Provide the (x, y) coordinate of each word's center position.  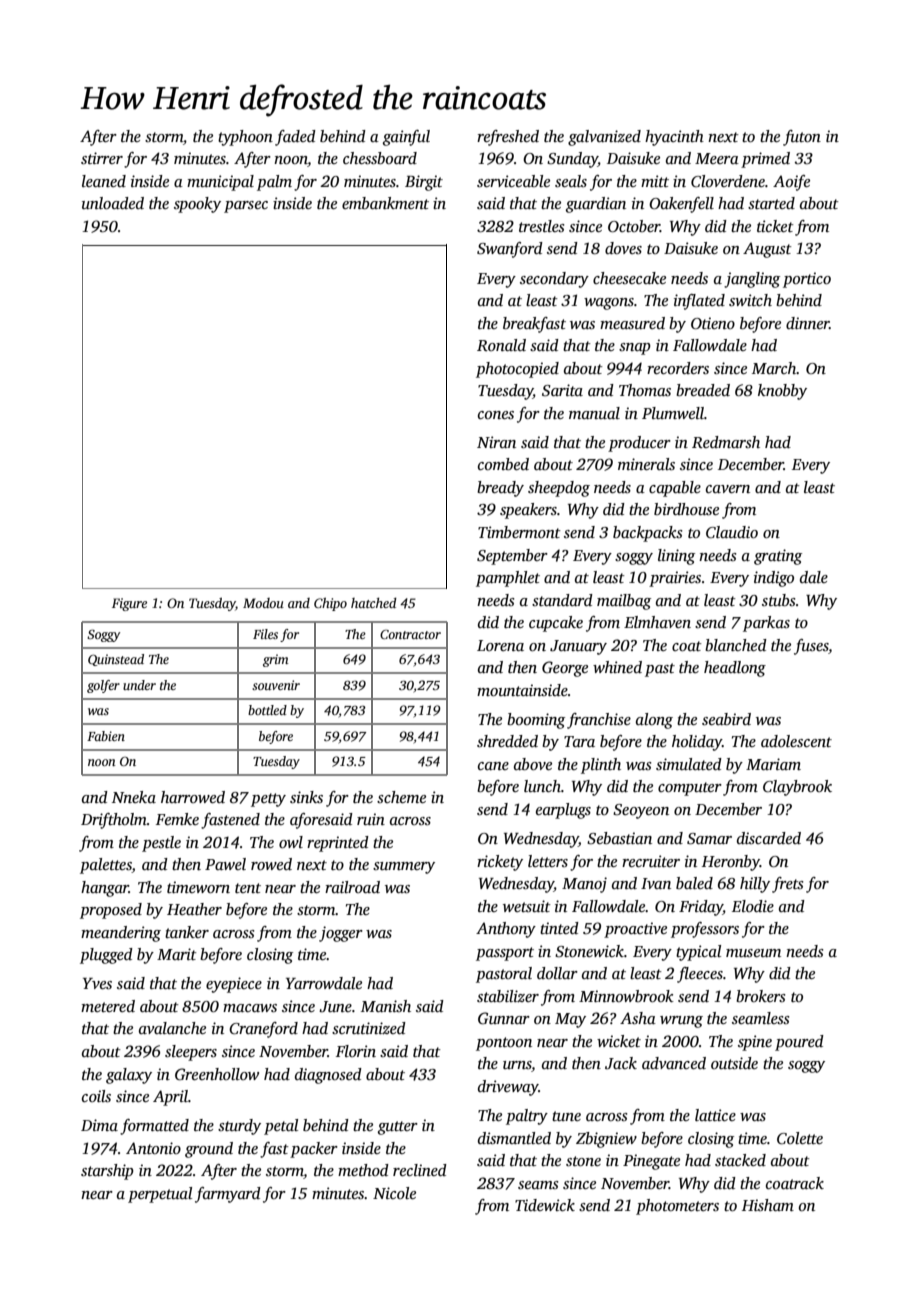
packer (314, 1150)
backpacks (648, 534)
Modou (263, 603)
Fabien (106, 736)
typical (698, 953)
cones (496, 415)
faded (295, 138)
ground (209, 1150)
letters (548, 861)
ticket (775, 226)
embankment (385, 203)
